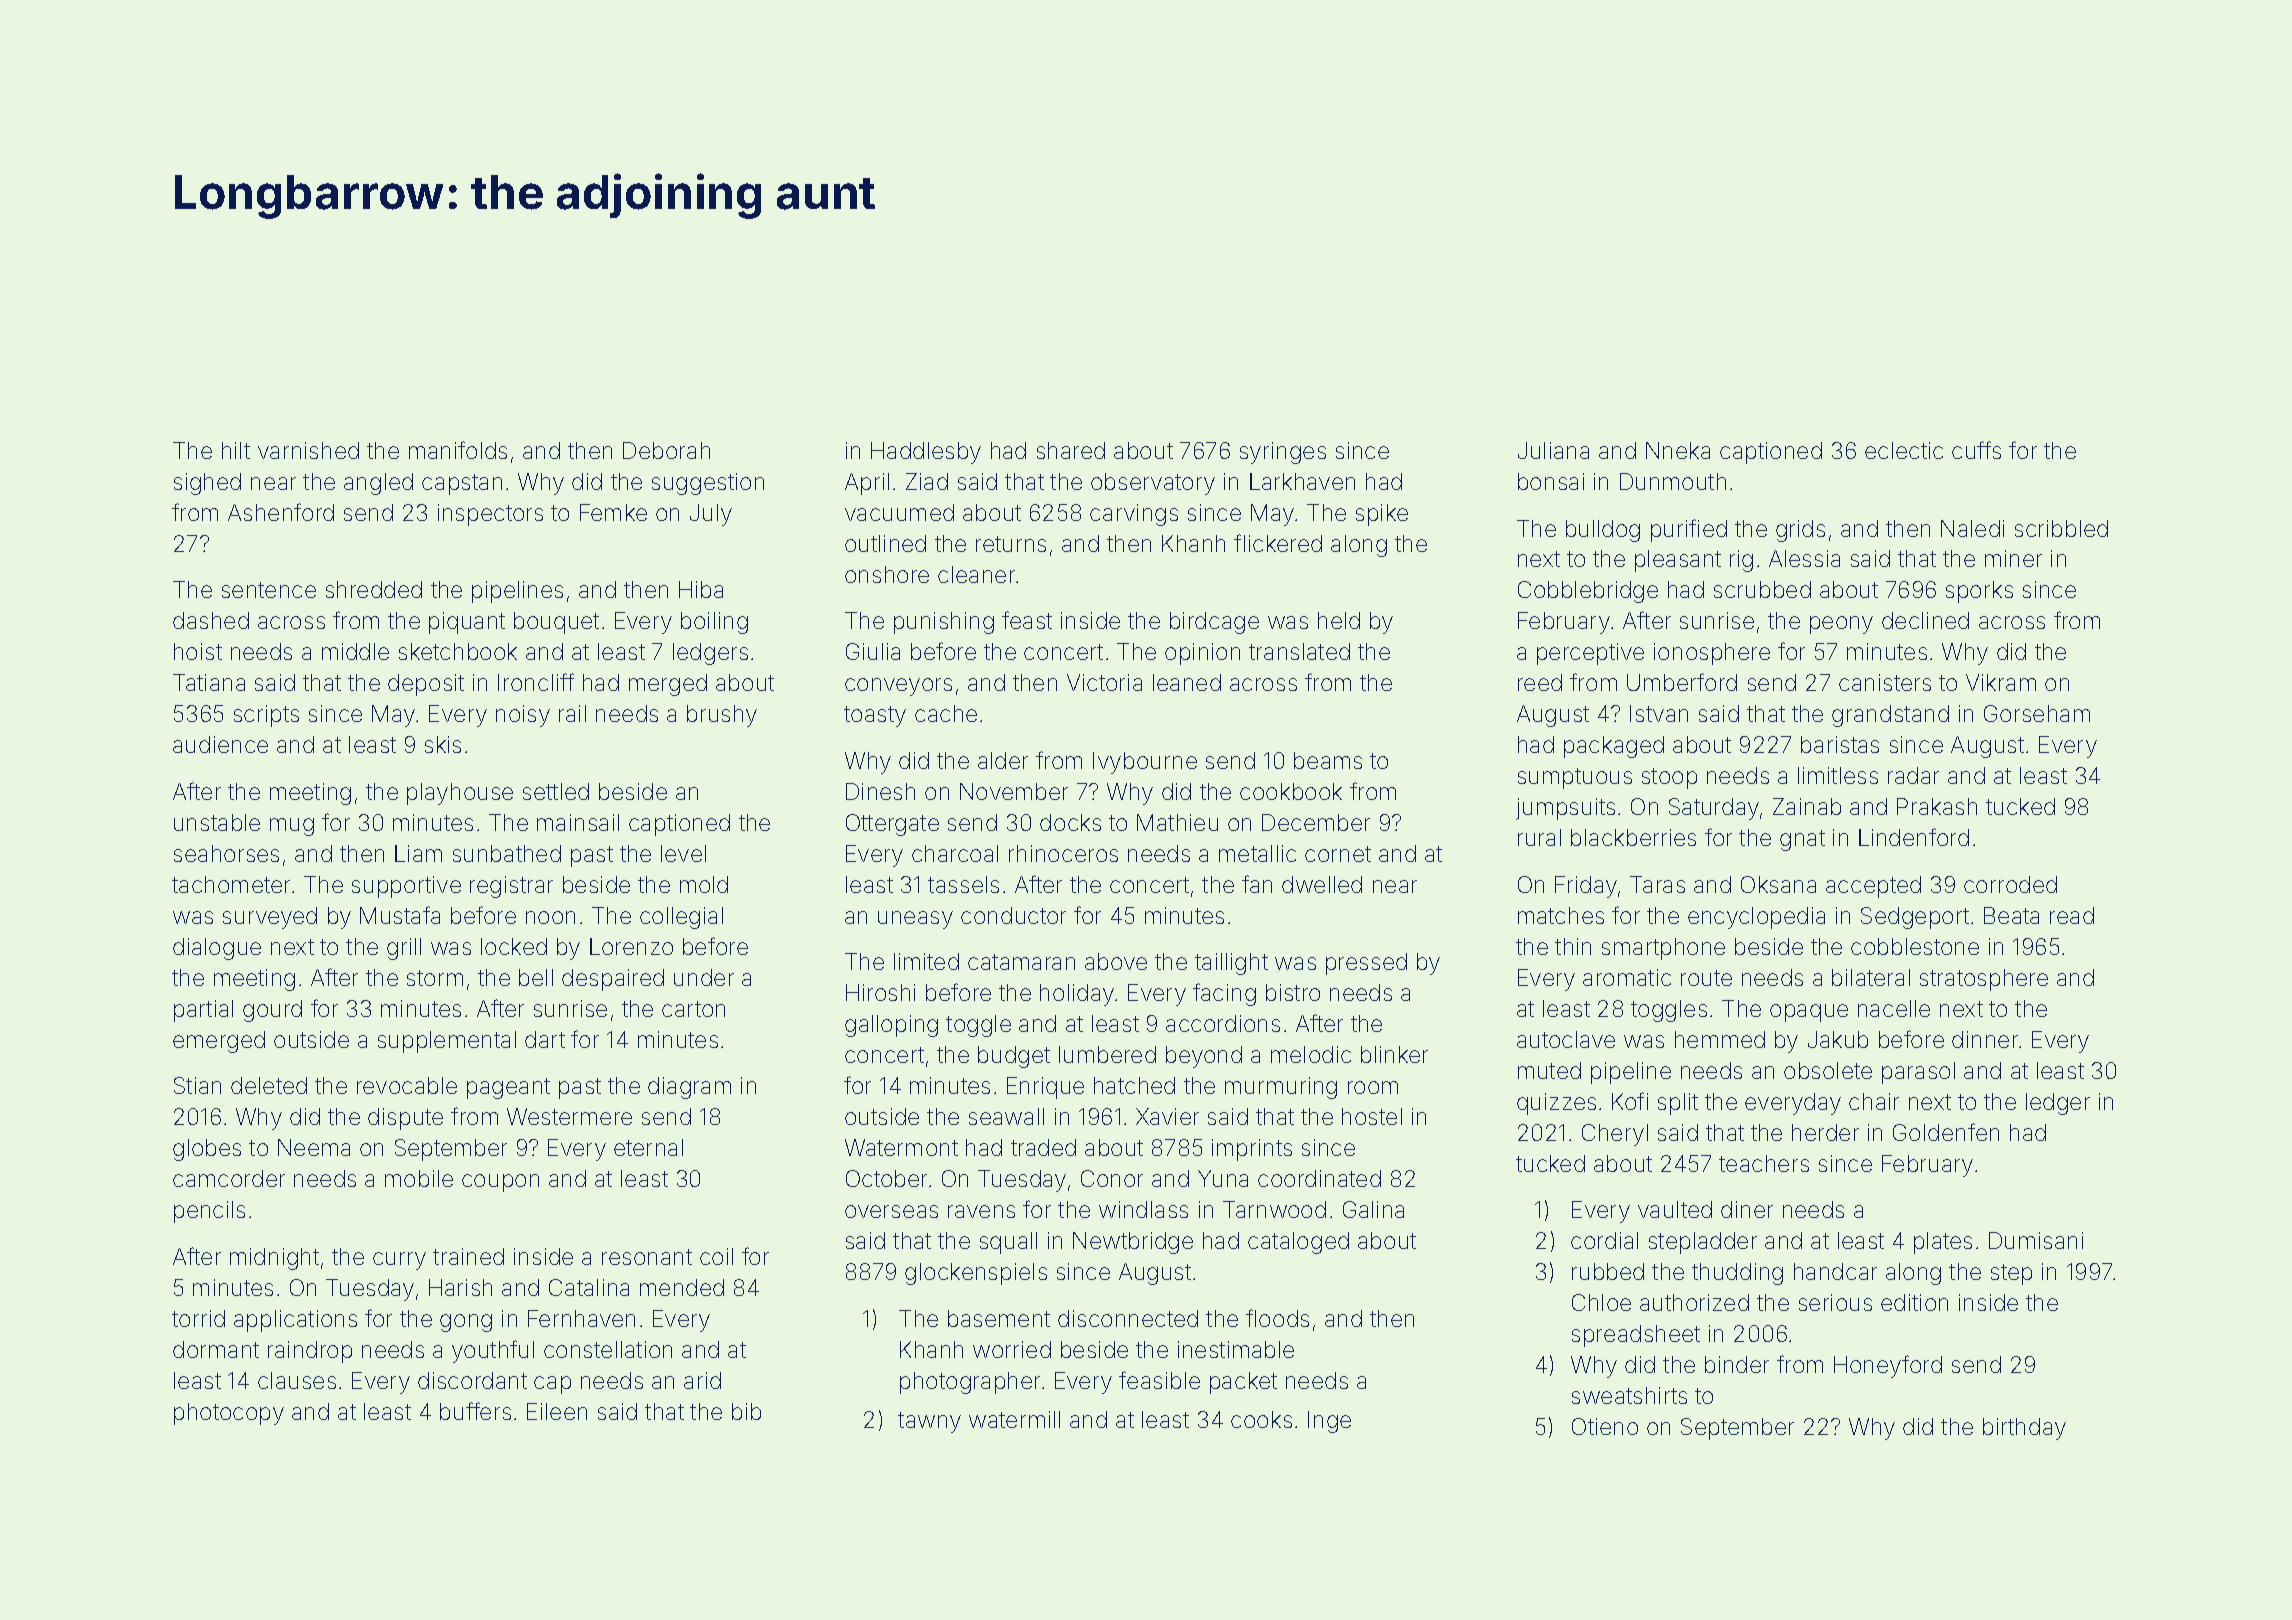  I want to click on observatory, so click(1153, 484).
